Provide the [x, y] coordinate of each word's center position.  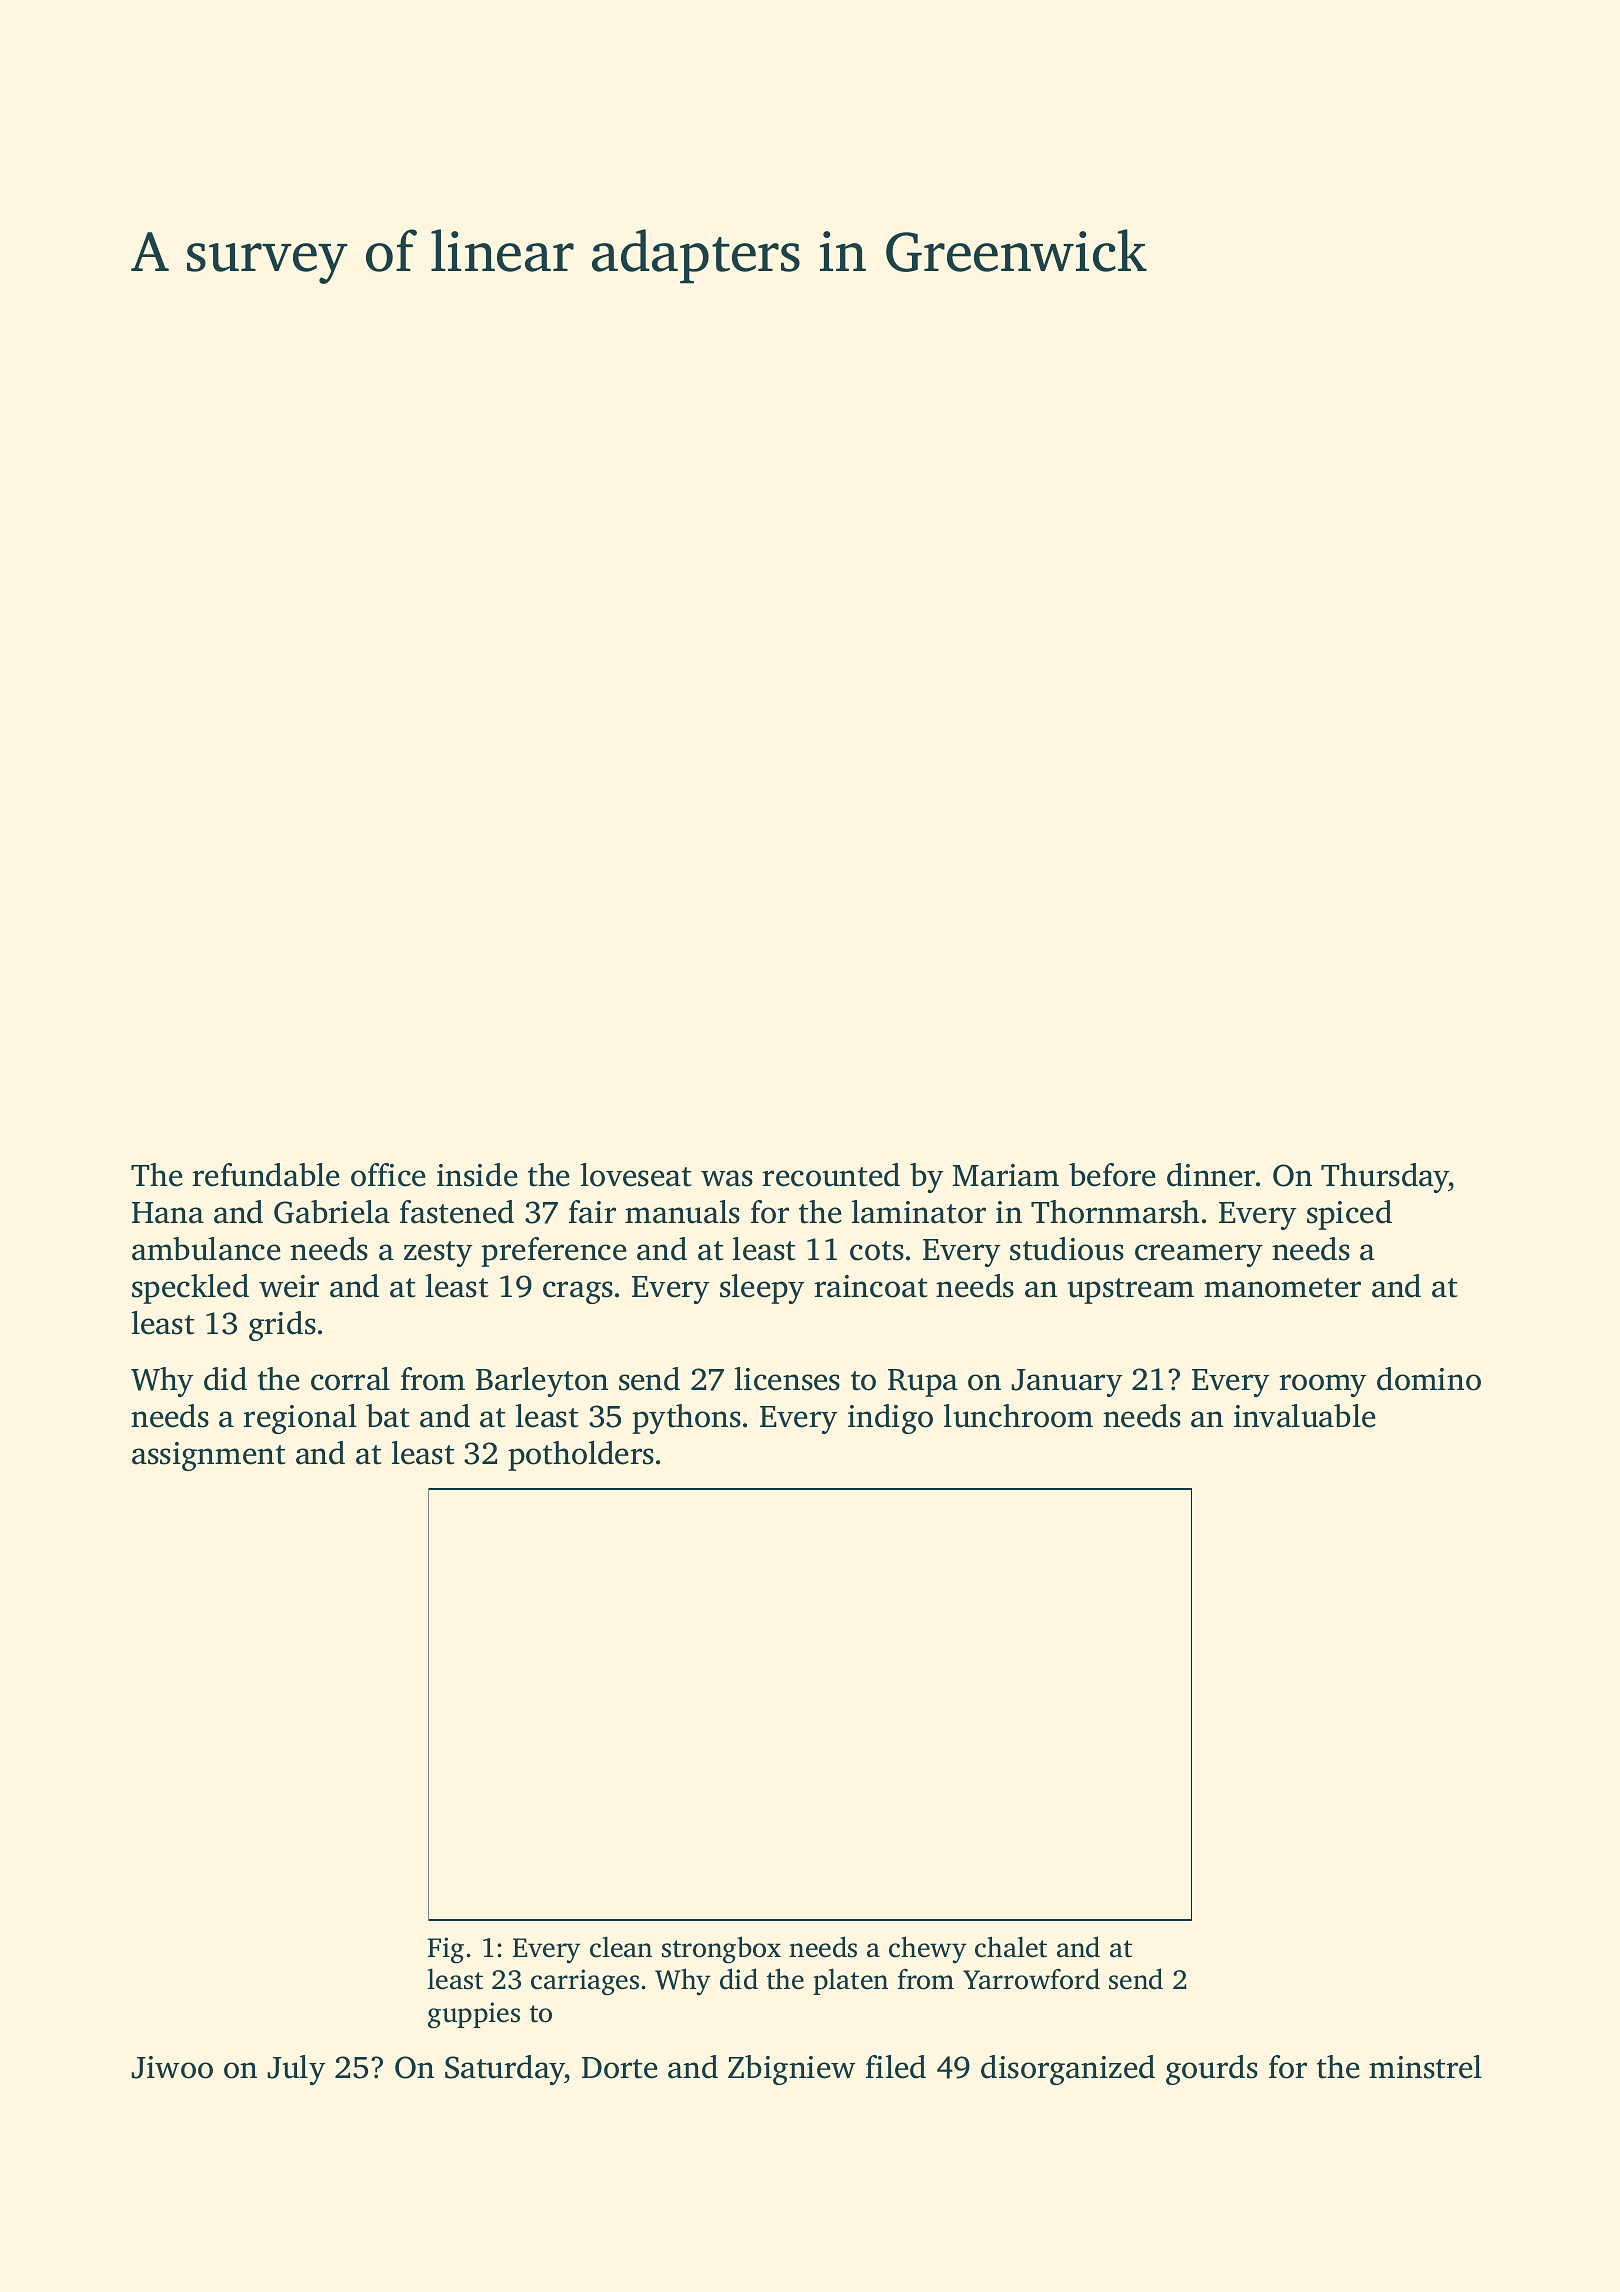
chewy [928, 1950]
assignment [209, 1456]
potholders [581, 1456]
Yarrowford [1031, 1979]
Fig [446, 1950]
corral [350, 1379]
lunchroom [1018, 1416]
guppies [474, 2015]
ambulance [206, 1249]
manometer [1282, 1288]
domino [1429, 1379]
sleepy [762, 1289]
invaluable [1305, 1416]
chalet [1011, 1947]
